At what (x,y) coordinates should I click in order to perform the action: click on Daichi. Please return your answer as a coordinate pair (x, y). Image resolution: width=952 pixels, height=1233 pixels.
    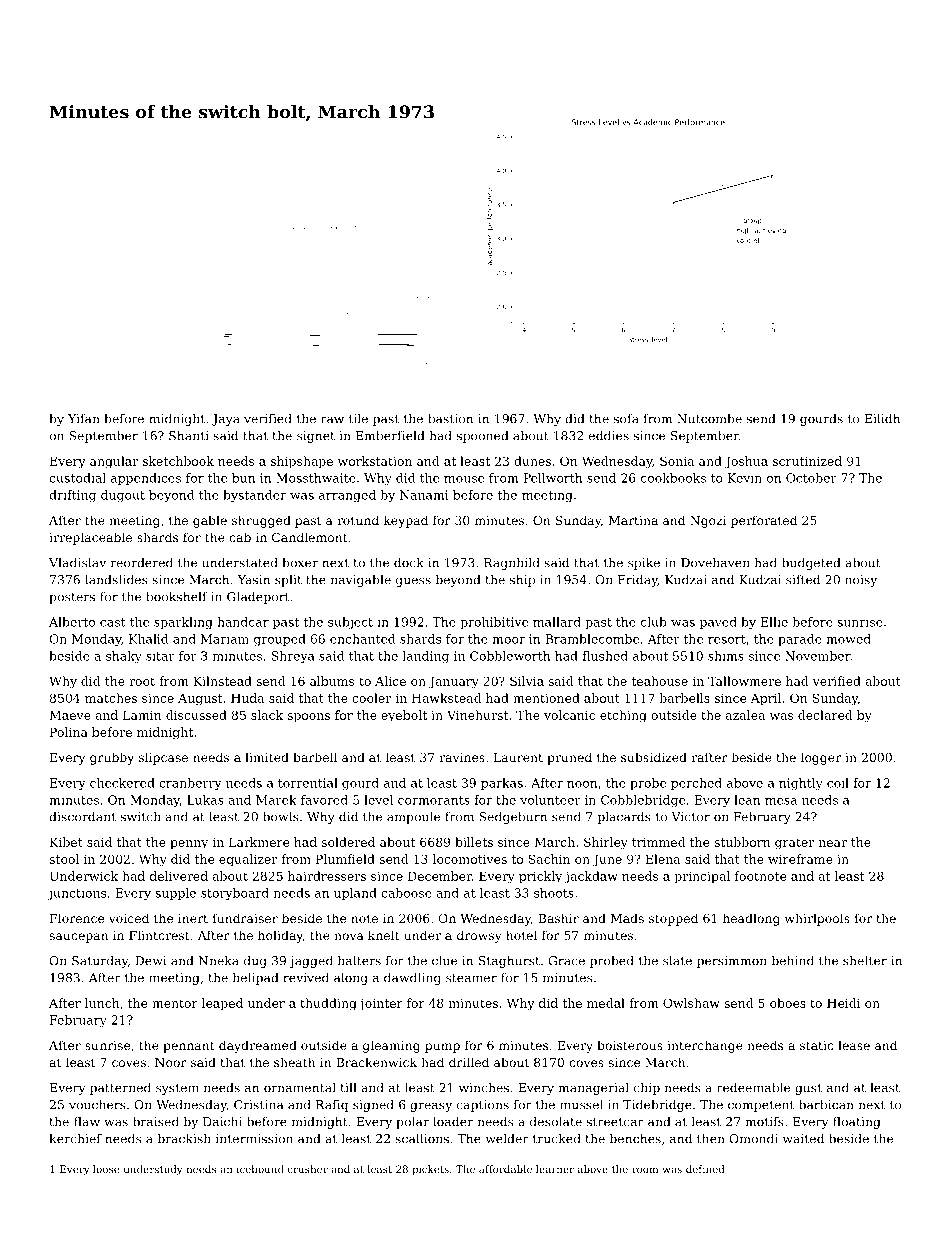
    Looking at the image, I should click on (222, 1122).
